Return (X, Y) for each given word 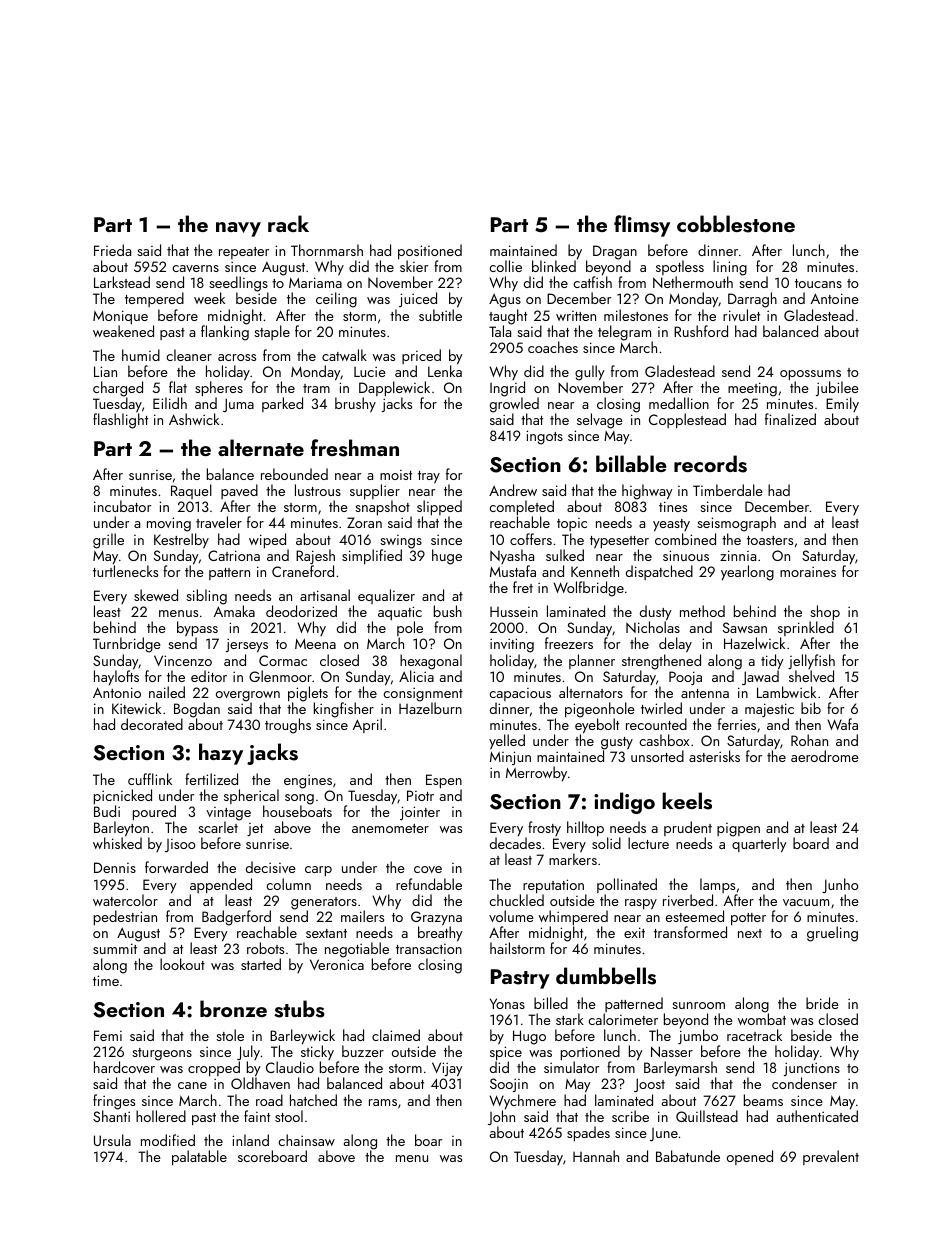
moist (396, 475)
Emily (842, 405)
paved (239, 492)
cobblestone (736, 224)
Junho (840, 885)
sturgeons (162, 1054)
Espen (444, 781)
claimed (396, 1035)
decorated (152, 724)
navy (238, 229)
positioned (430, 251)
